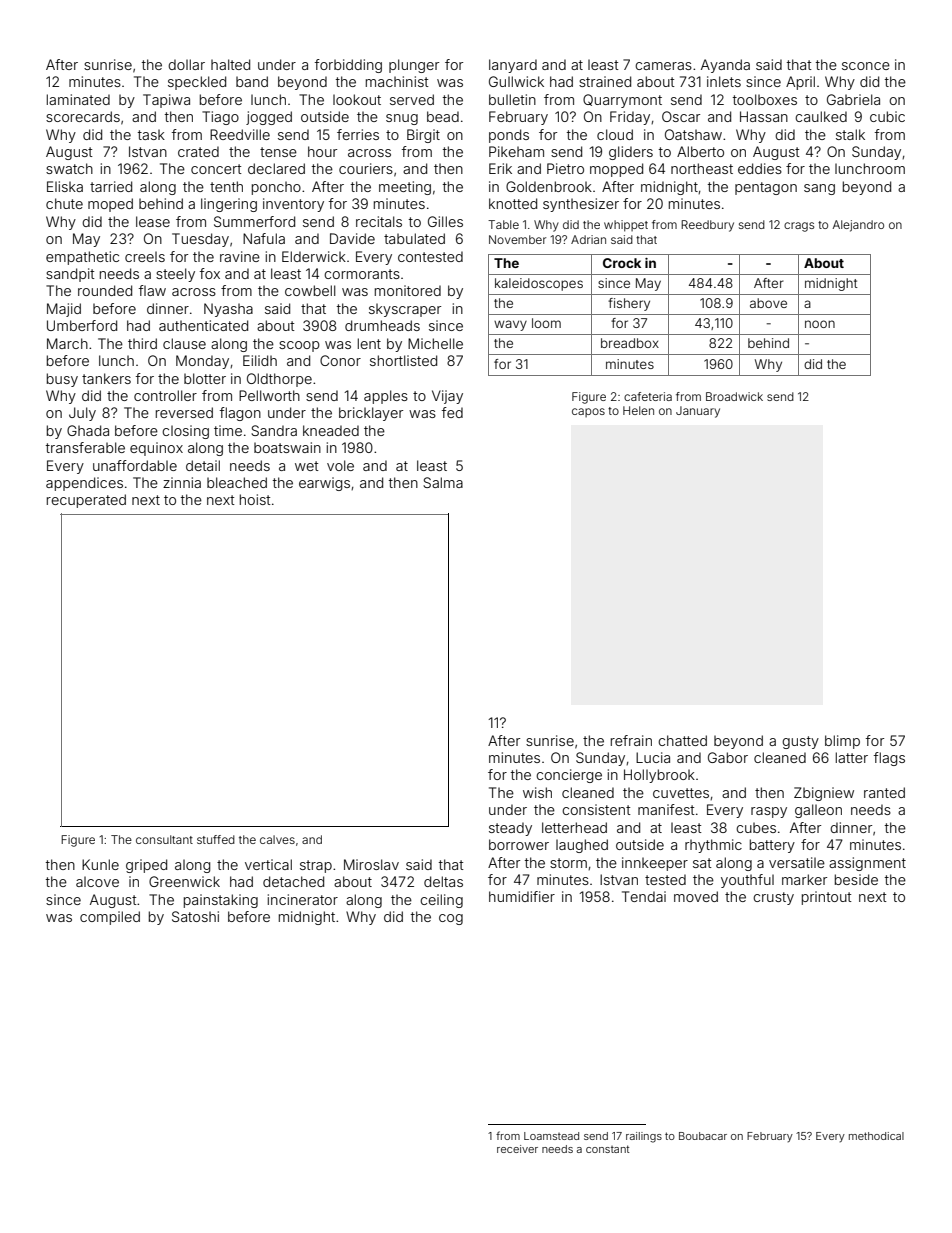 Image resolution: width=952 pixels, height=1233 pixels. What do you see at coordinates (451, 919) in the image?
I see `cog` at bounding box center [451, 919].
